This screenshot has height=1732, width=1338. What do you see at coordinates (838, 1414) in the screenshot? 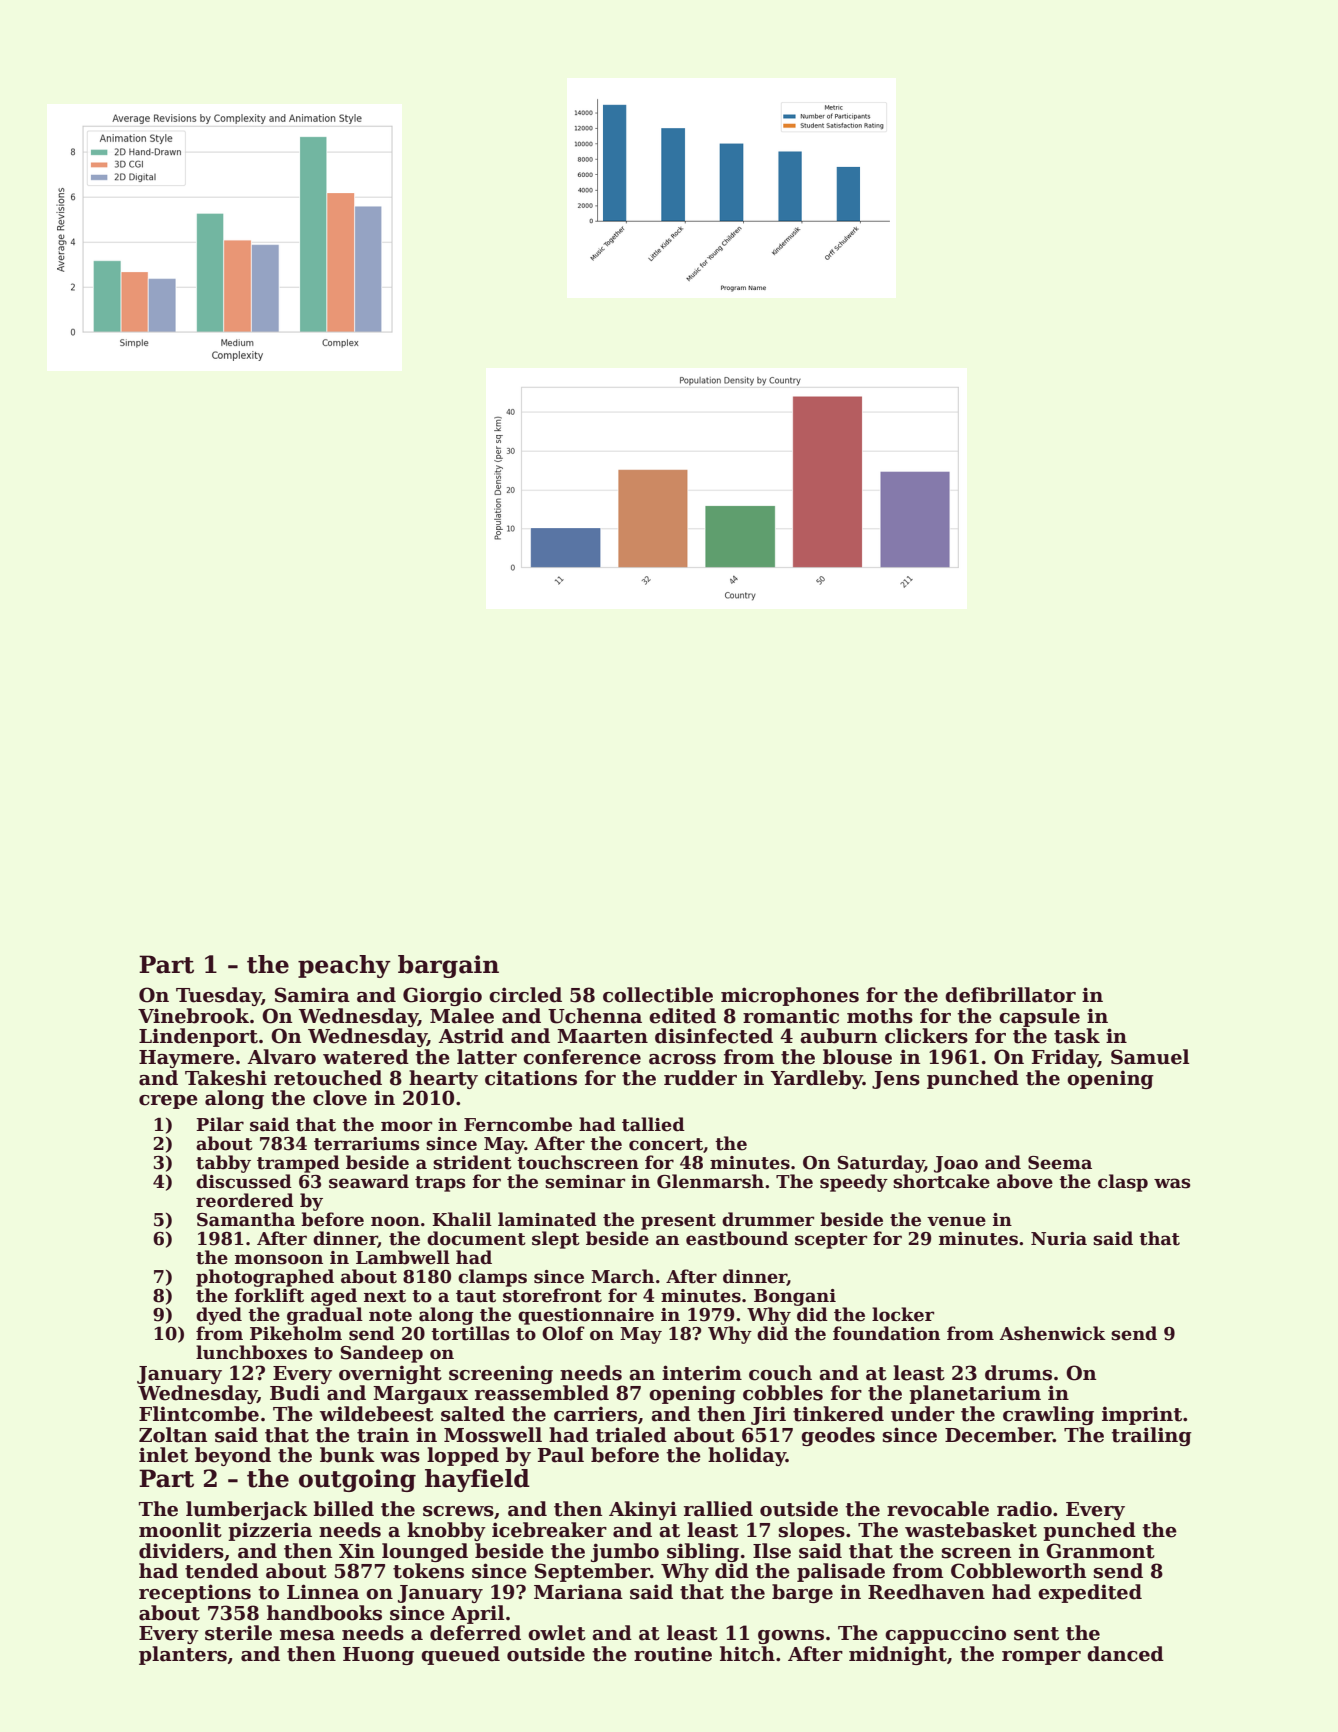
I see `tinkered` at bounding box center [838, 1414].
